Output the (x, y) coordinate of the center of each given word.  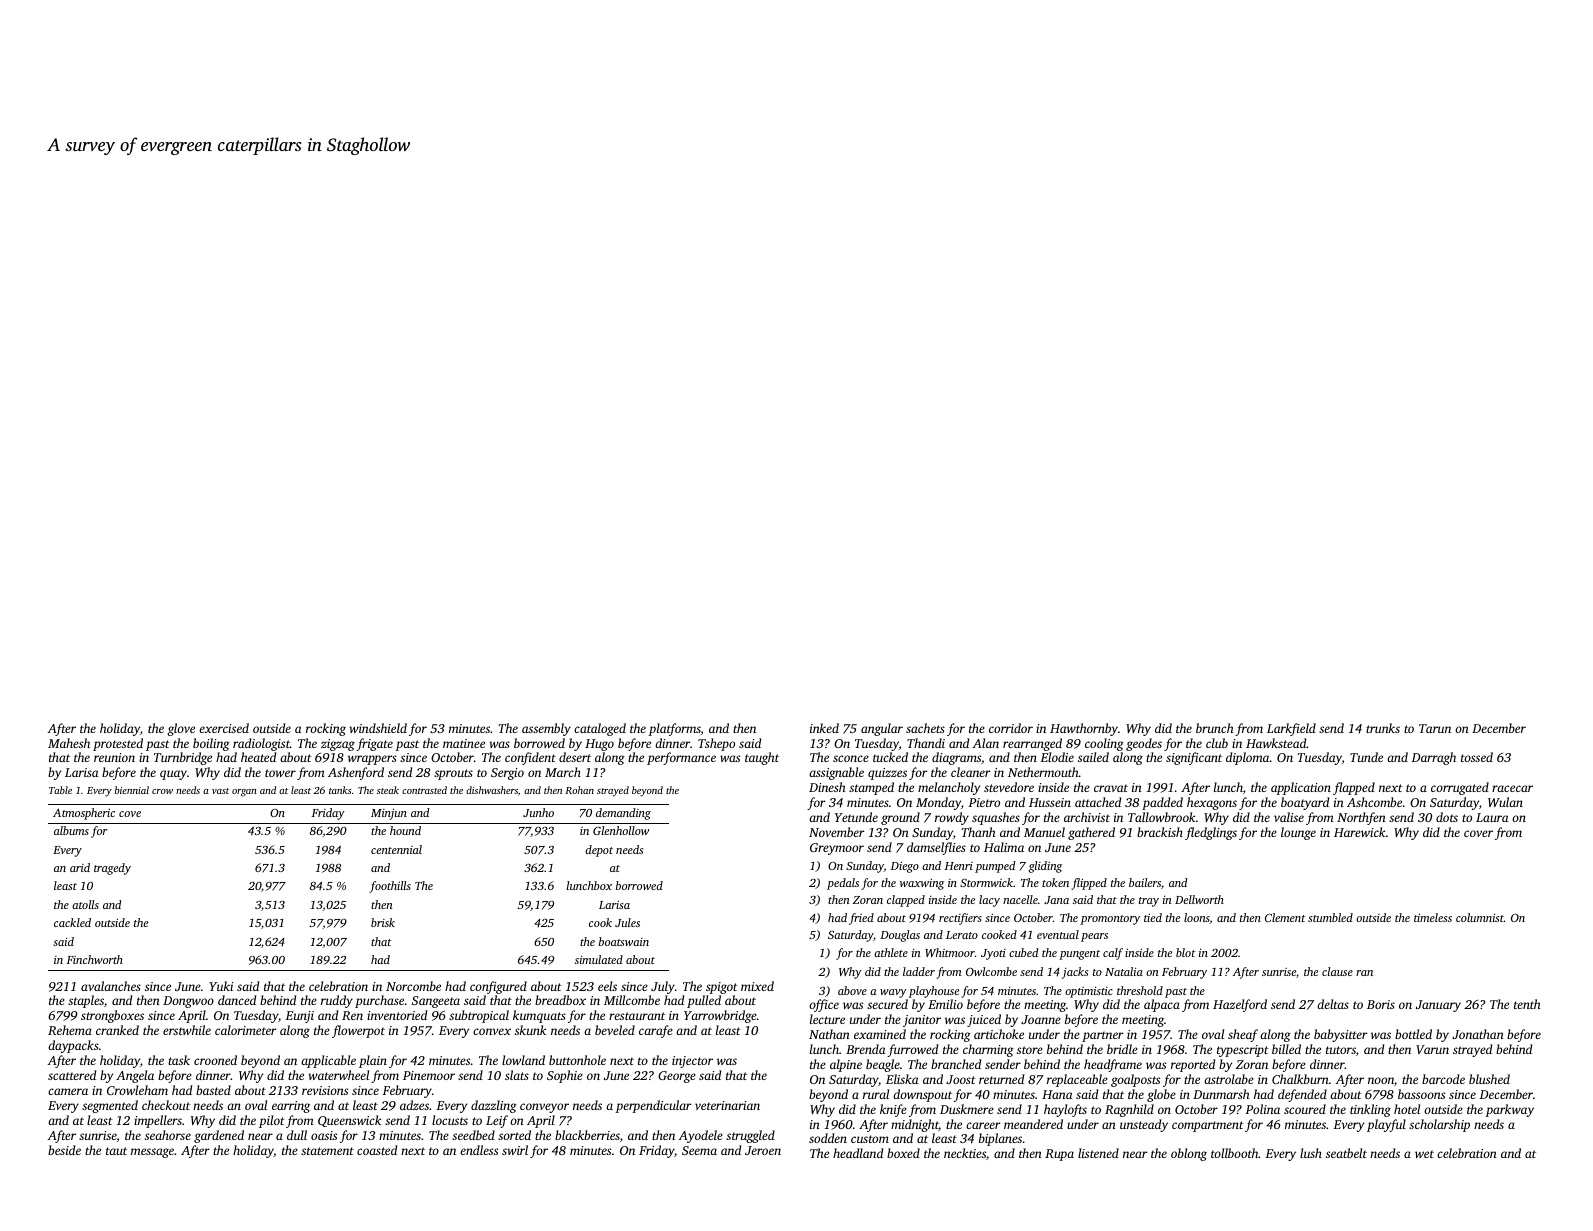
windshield (378, 728)
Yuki (221, 986)
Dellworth (1199, 899)
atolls (85, 904)
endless (479, 1150)
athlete (891, 952)
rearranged (1032, 744)
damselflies (936, 848)
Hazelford (1240, 1005)
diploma (1248, 758)
